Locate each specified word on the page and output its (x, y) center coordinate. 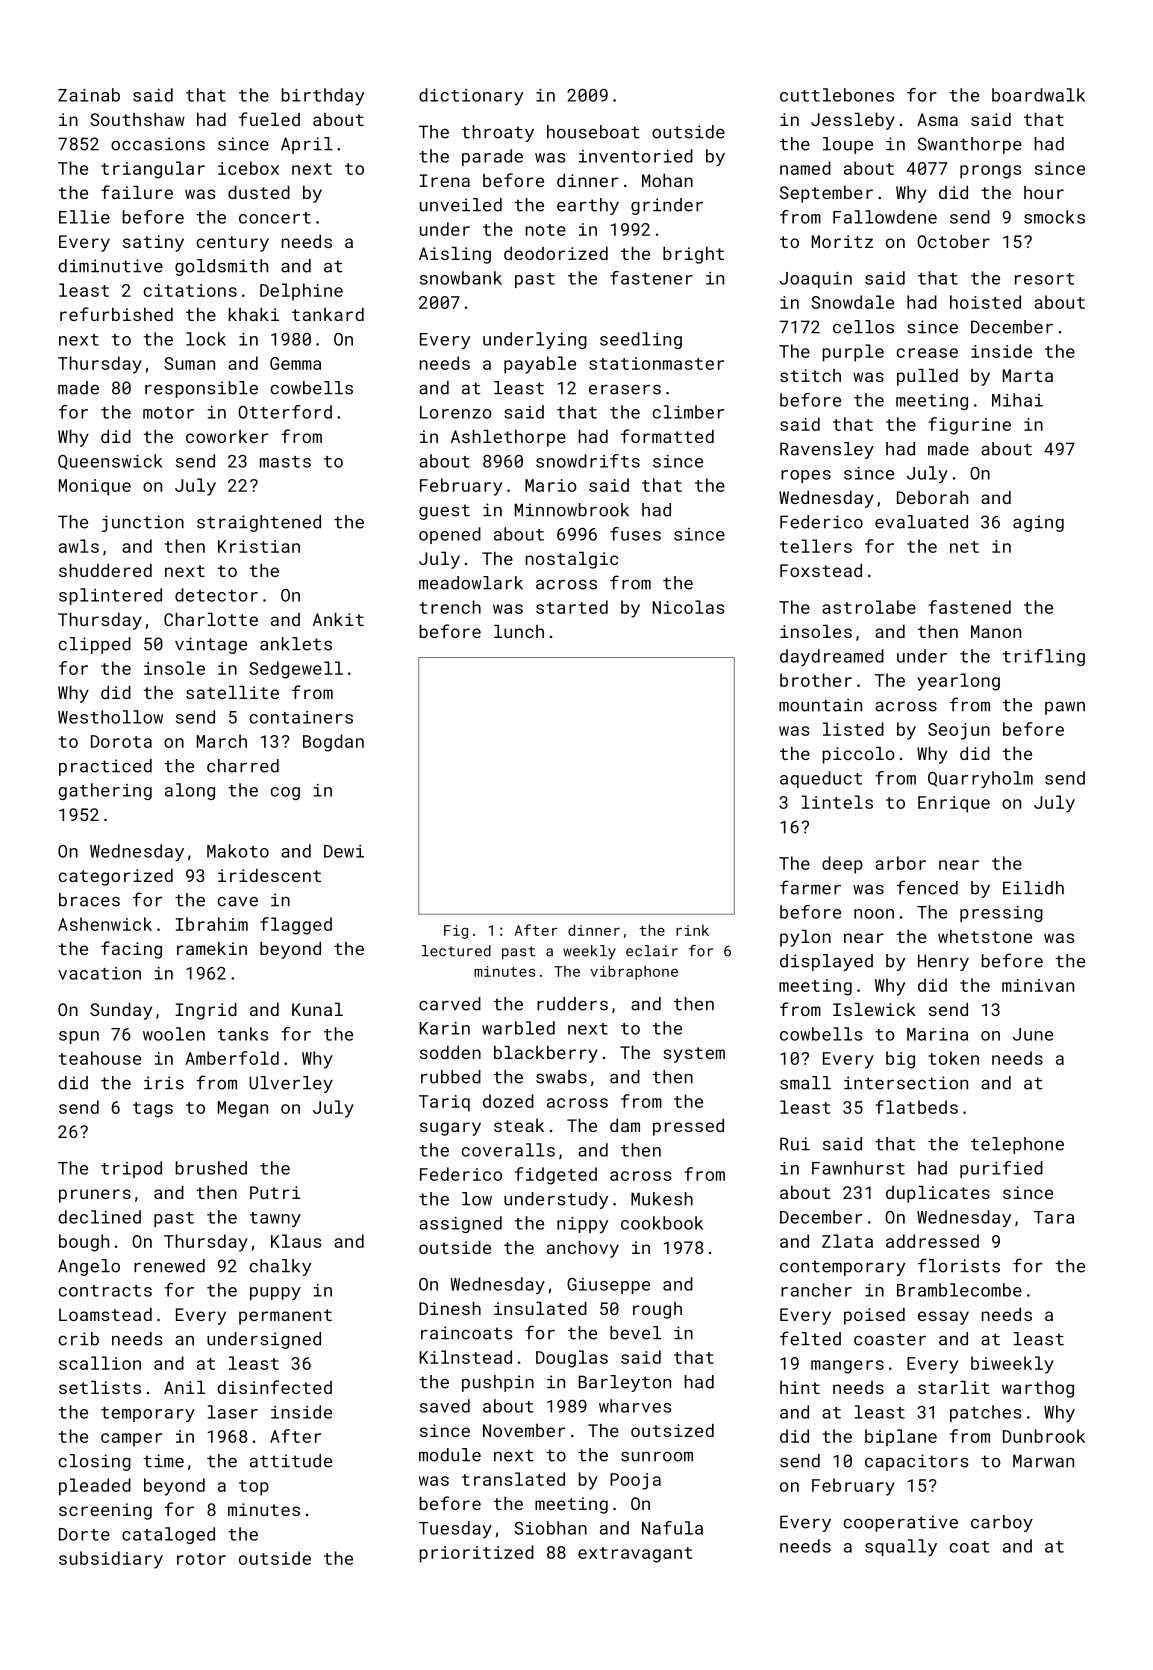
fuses (635, 534)
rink (692, 930)
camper (131, 1440)
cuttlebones (837, 95)
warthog (1038, 1389)
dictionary (471, 96)
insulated (540, 1308)
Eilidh (1033, 888)
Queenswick (110, 462)
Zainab (89, 95)
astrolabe (869, 607)
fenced (927, 887)
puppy (275, 1293)
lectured (456, 951)
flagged (296, 926)
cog (285, 793)
